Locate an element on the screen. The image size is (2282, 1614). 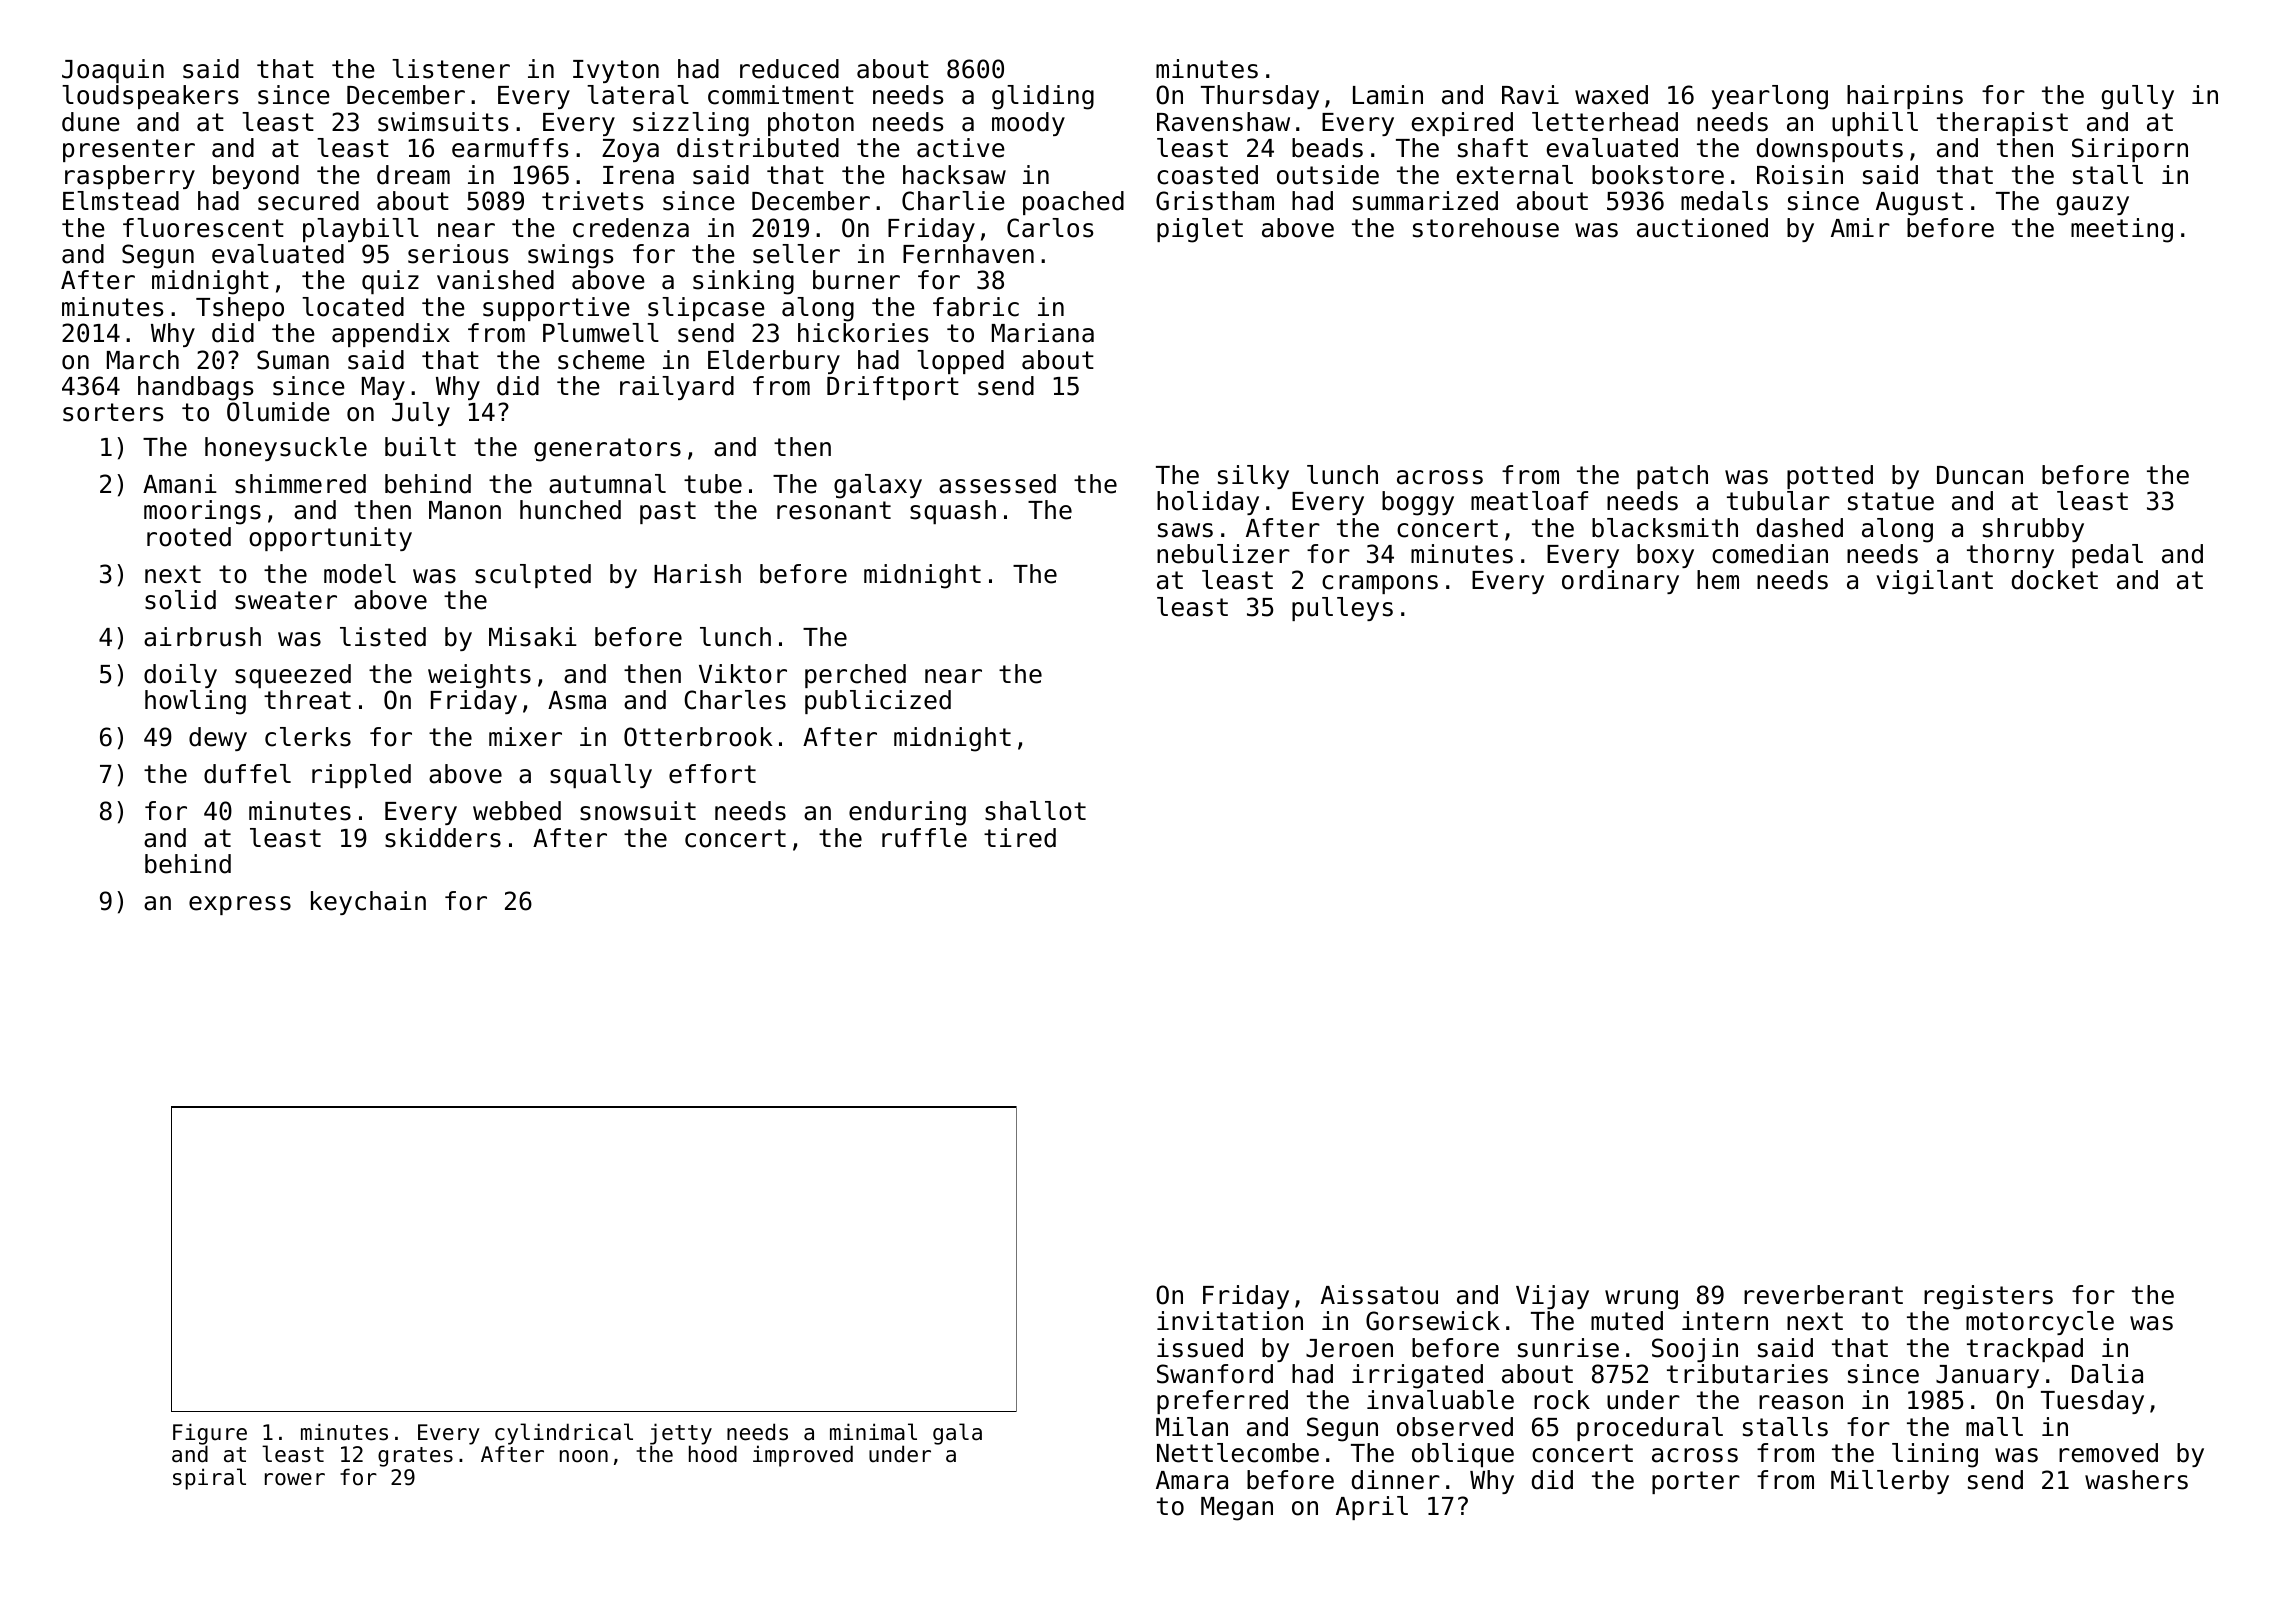
Swanford is located at coordinates (1215, 1374).
